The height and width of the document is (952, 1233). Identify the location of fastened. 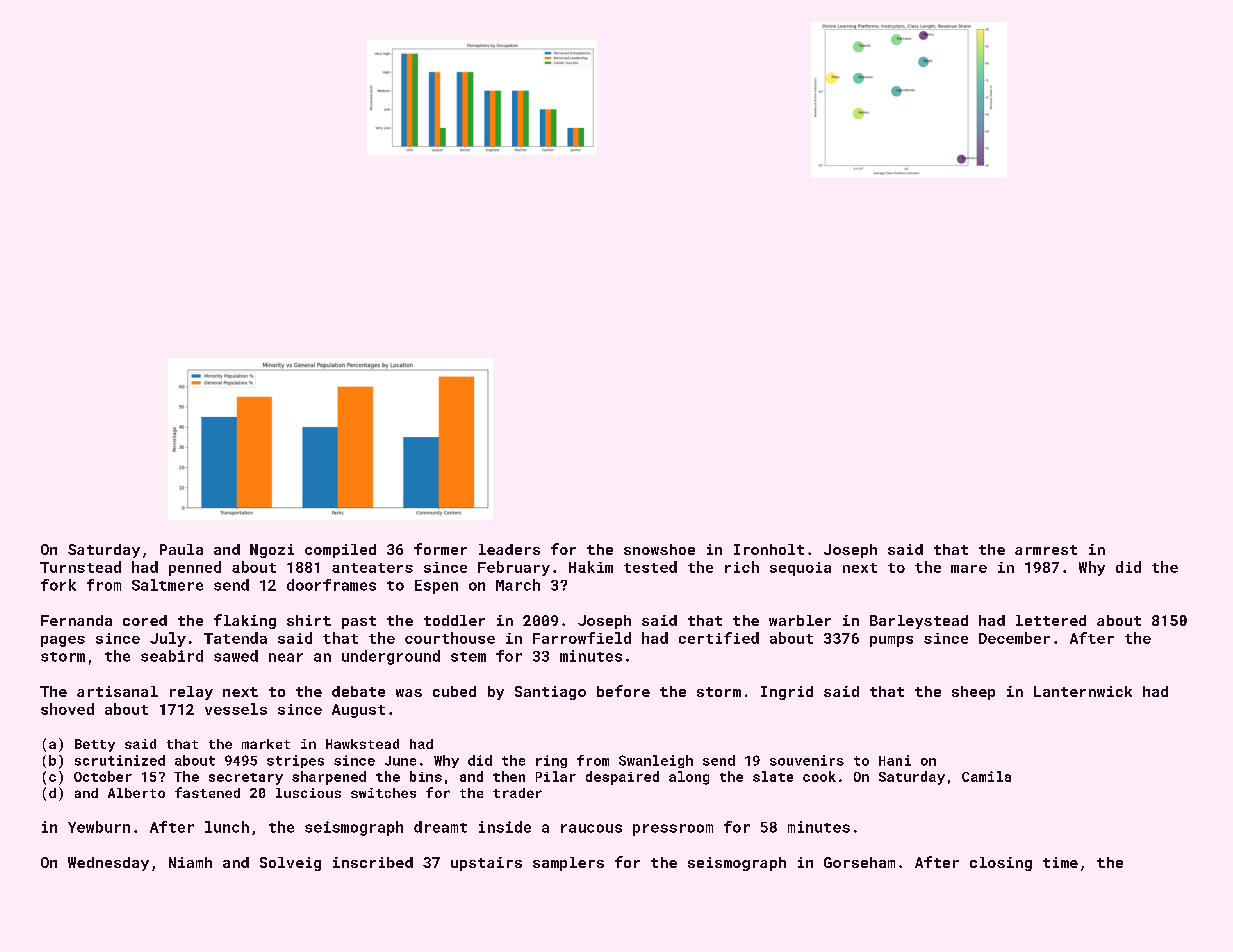
(207, 792).
